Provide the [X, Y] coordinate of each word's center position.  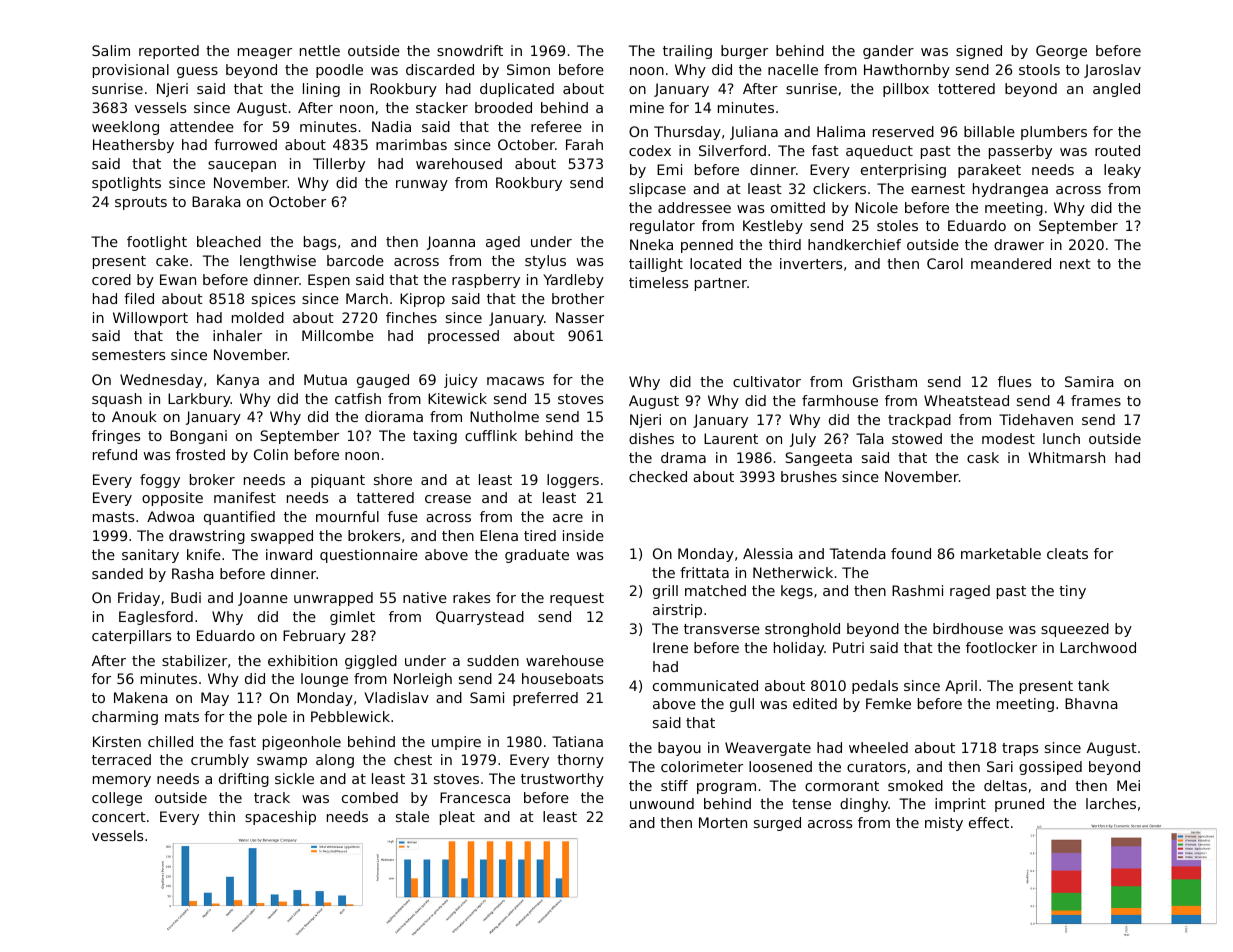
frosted [200, 454]
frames [1096, 400]
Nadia [391, 126]
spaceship [280, 818]
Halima [841, 131]
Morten [723, 822]
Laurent [731, 438]
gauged [383, 381]
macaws [515, 381]
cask [983, 457]
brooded [503, 107]
